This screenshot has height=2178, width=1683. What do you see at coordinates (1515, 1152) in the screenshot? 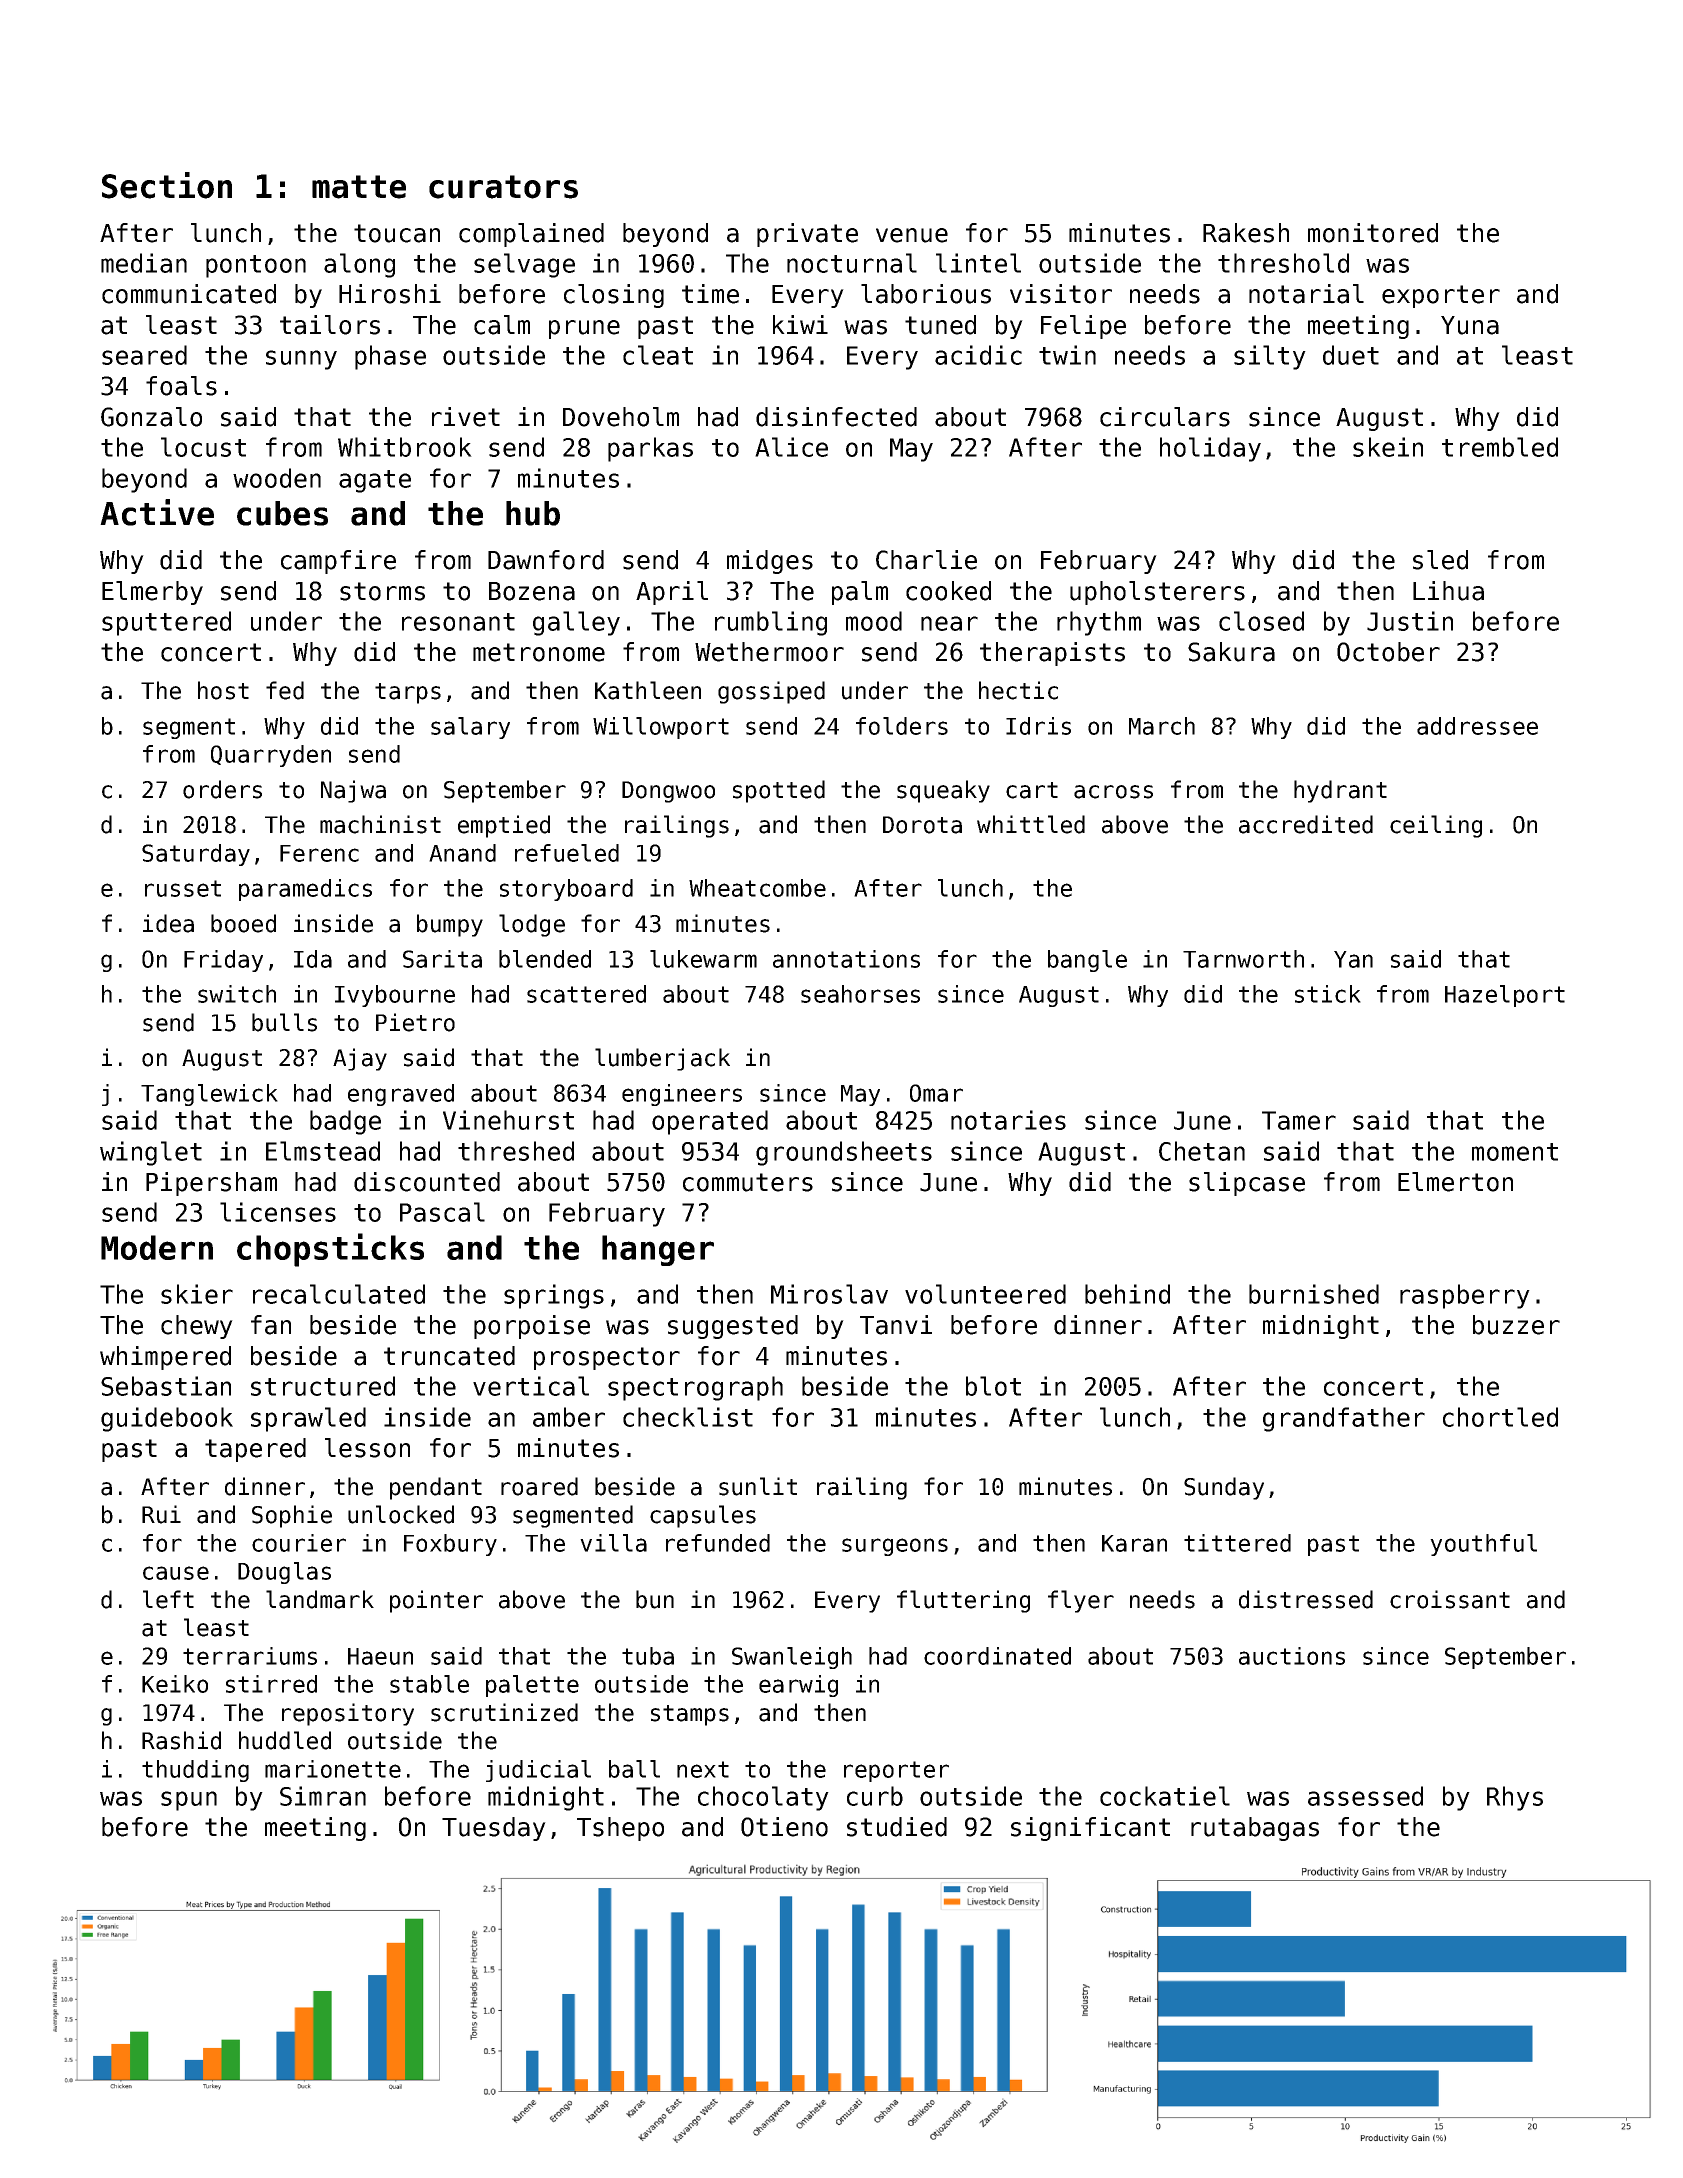
I see `moment` at bounding box center [1515, 1152].
